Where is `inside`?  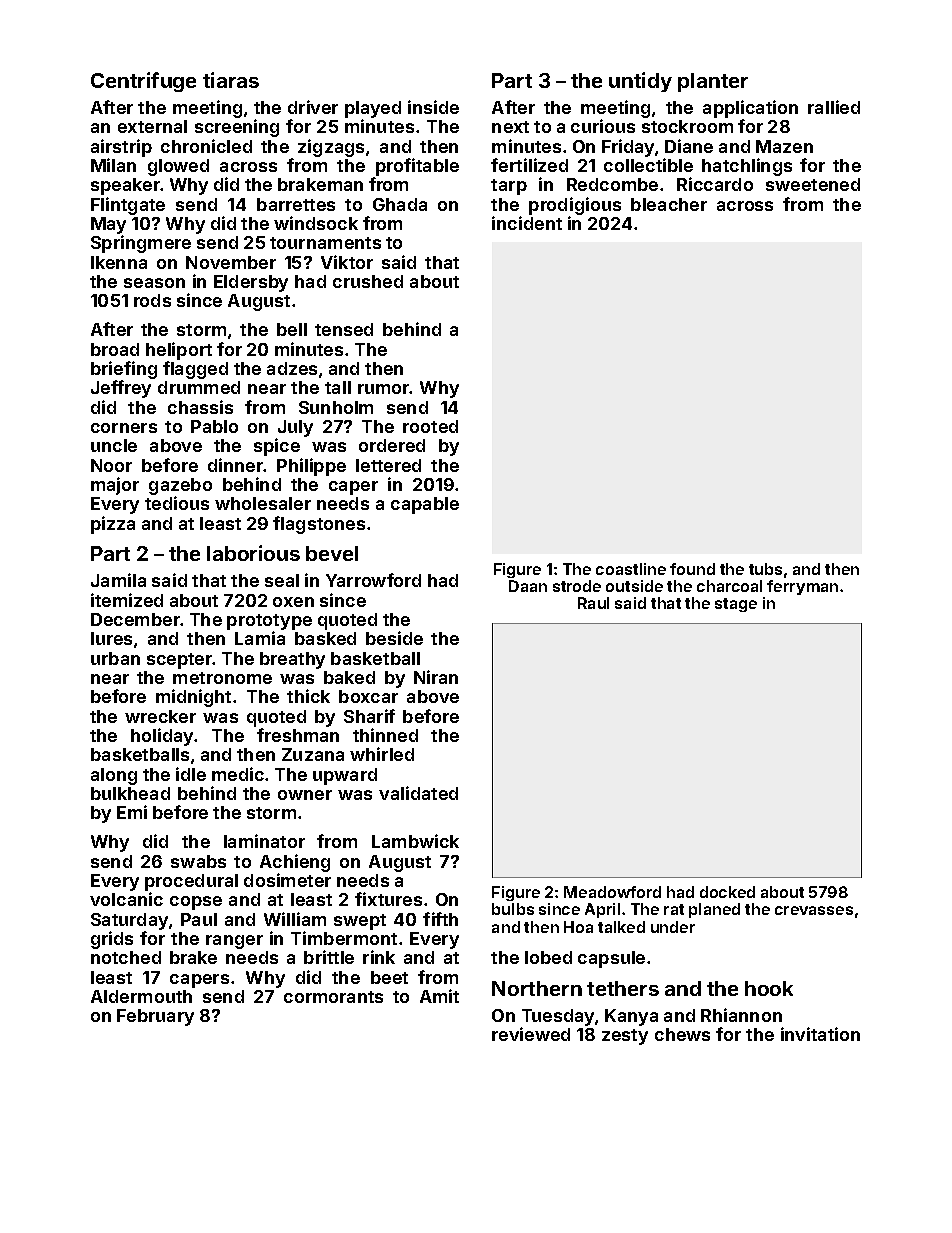 inside is located at coordinates (433, 107).
